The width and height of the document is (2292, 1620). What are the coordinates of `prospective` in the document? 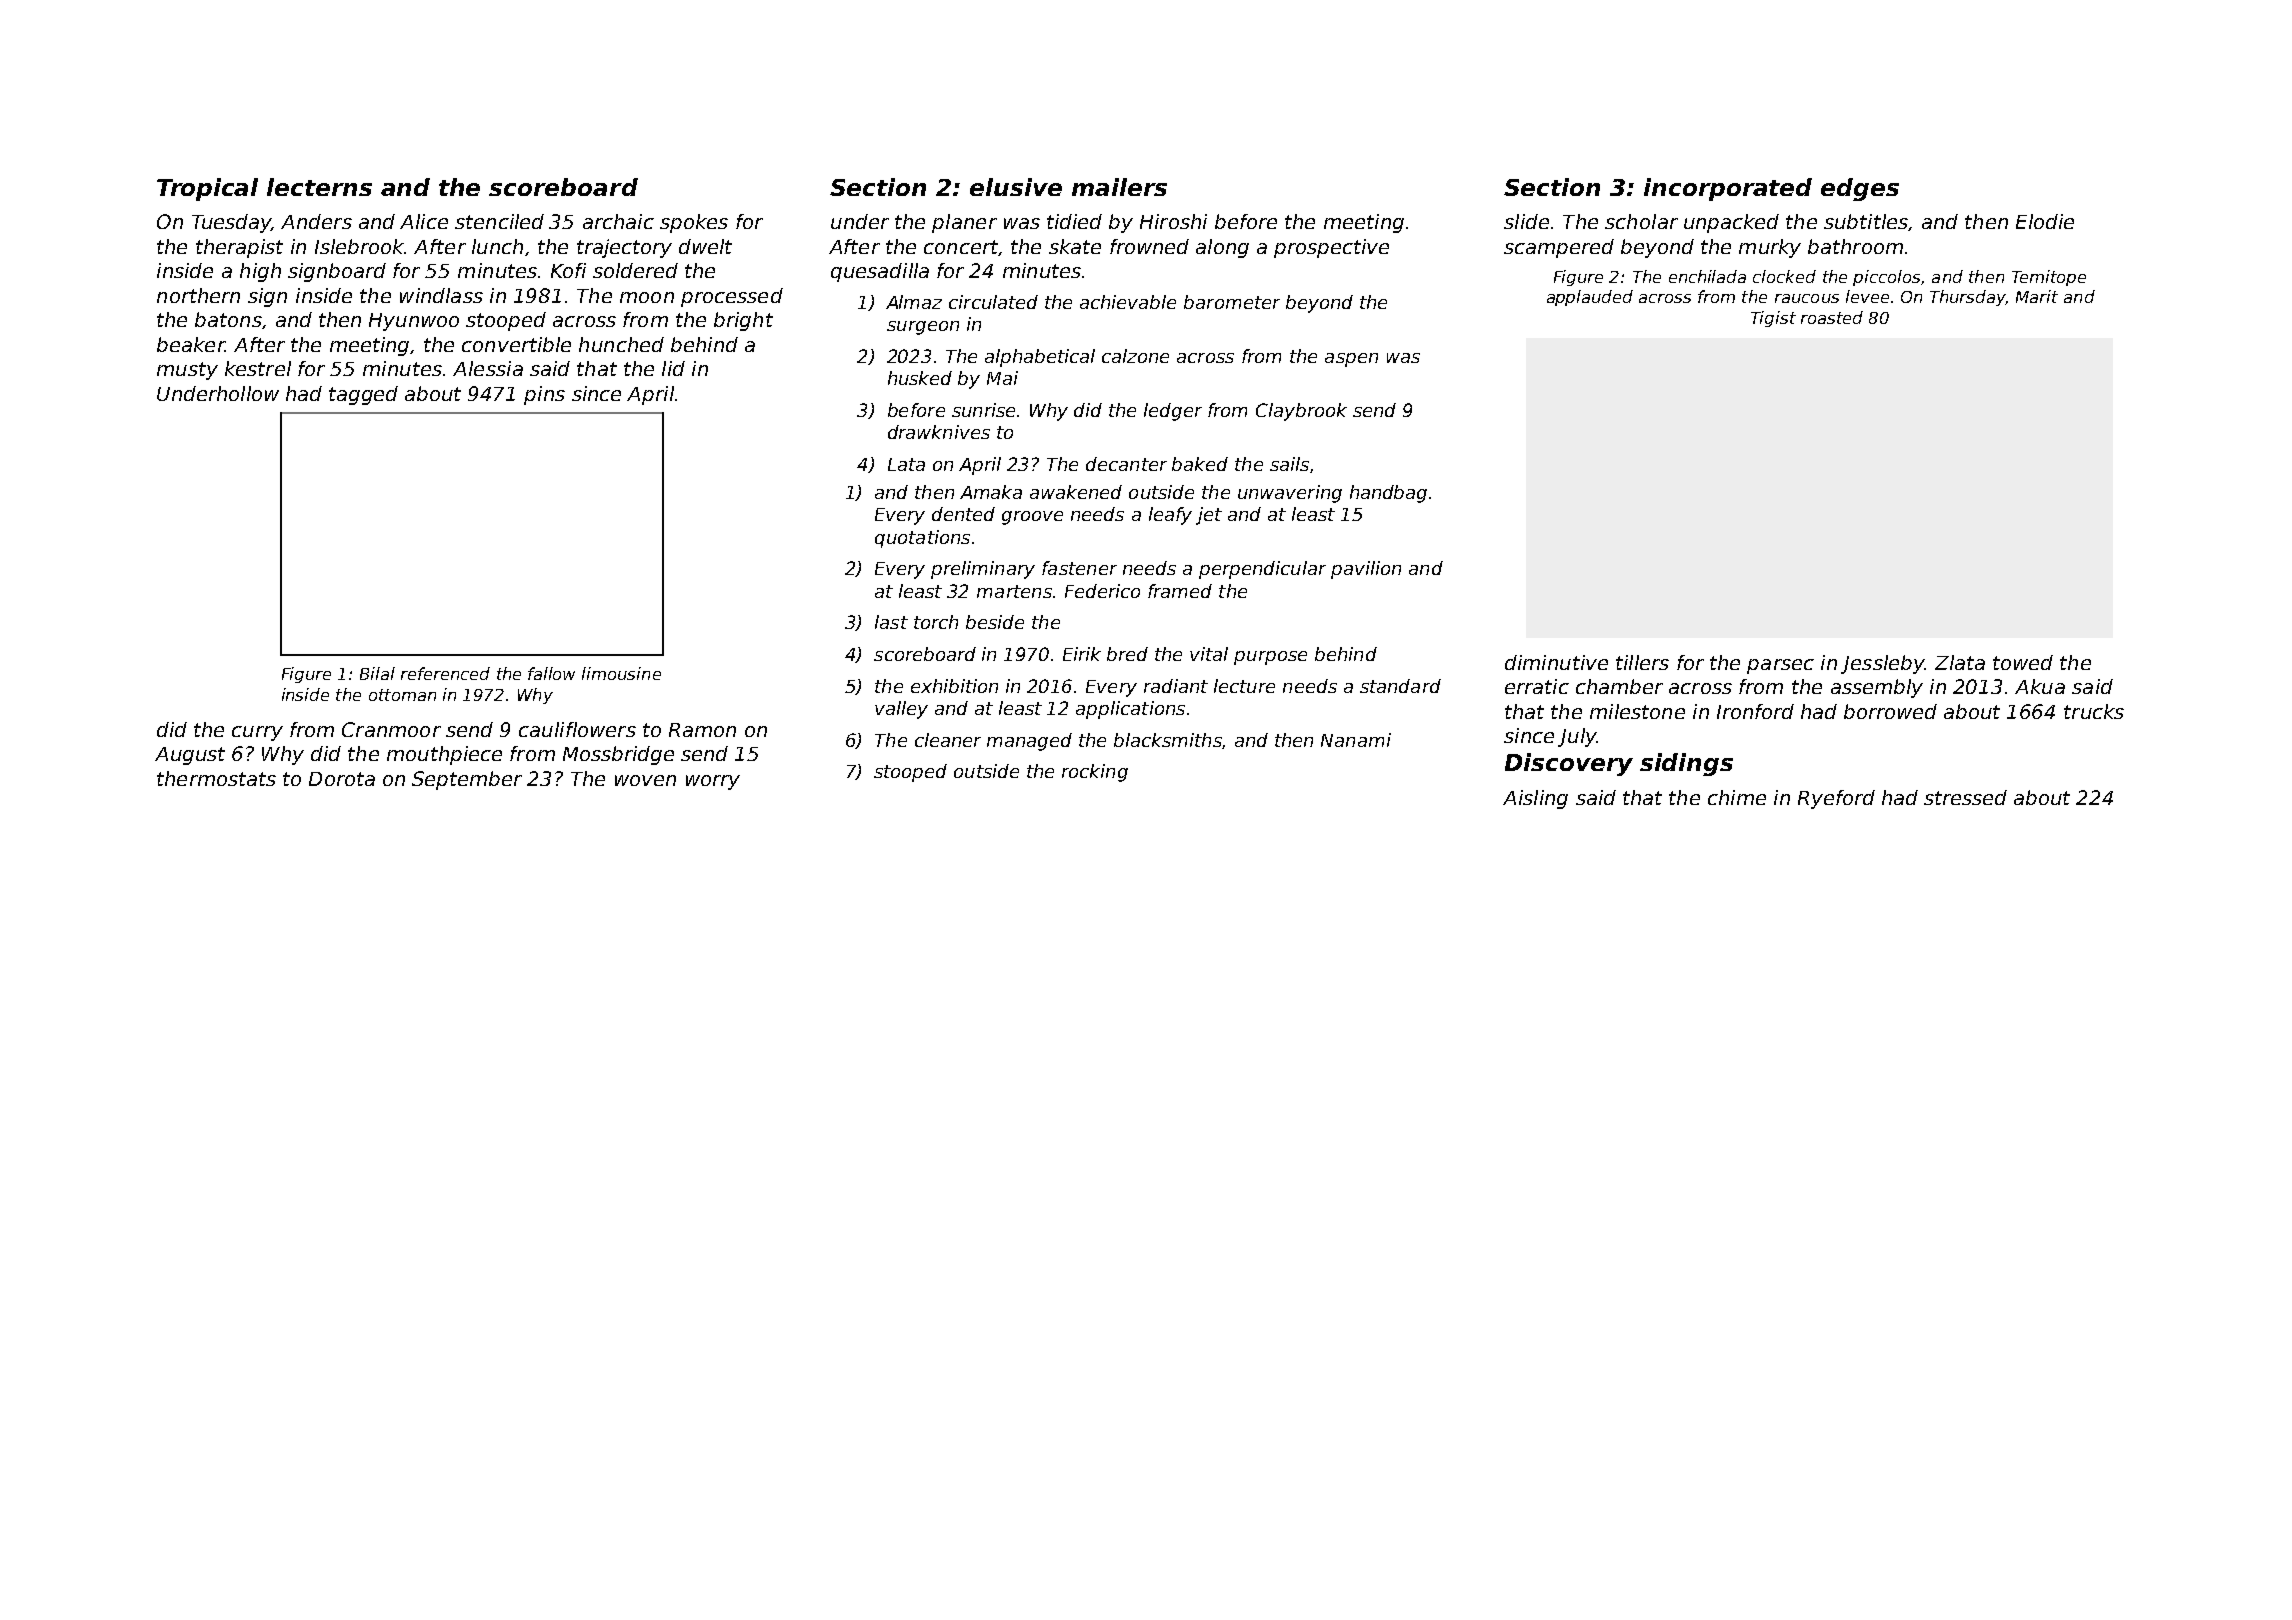 It's located at (1331, 248).
